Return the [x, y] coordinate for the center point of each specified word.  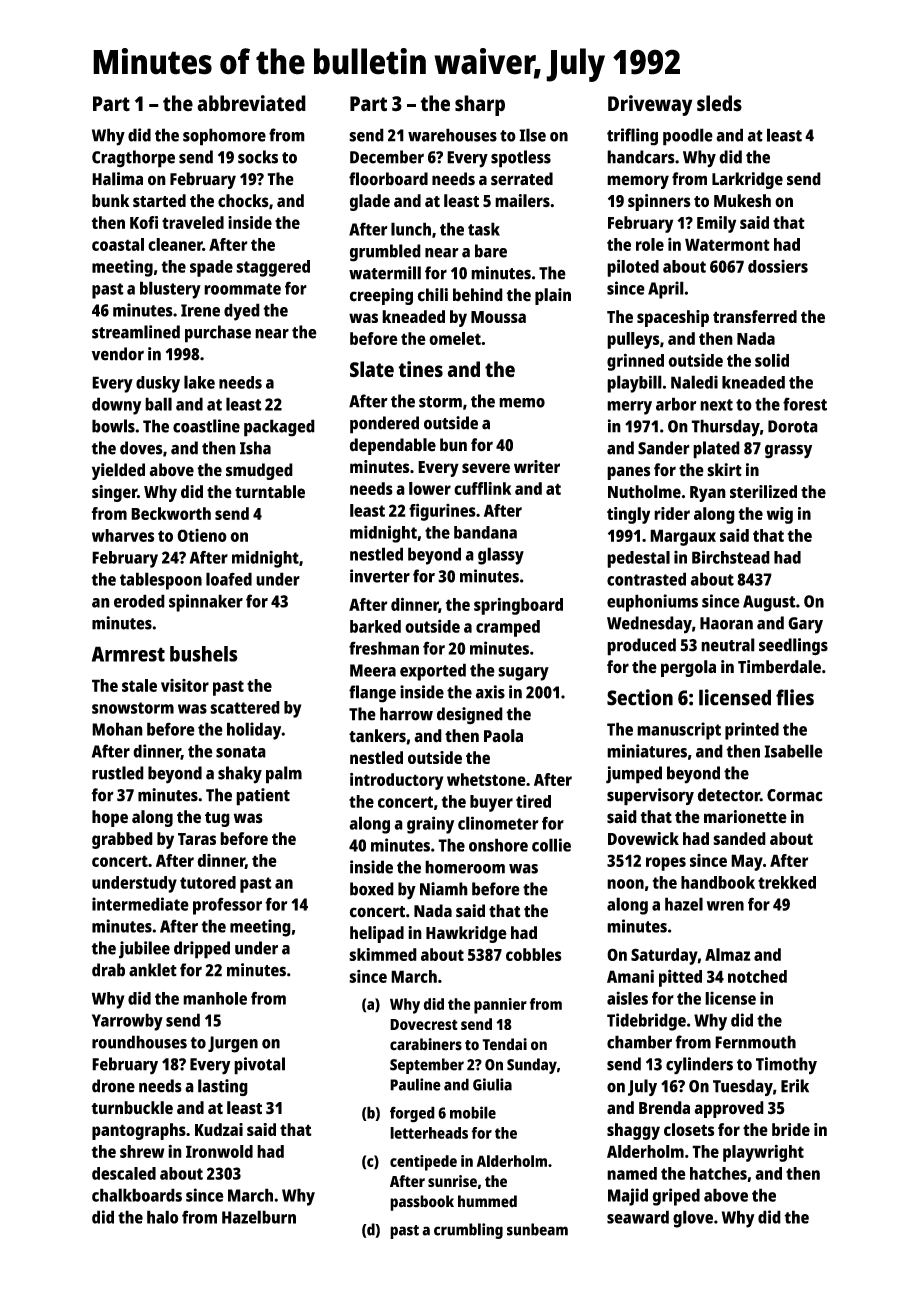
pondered [384, 425]
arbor [676, 404]
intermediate [140, 904]
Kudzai [219, 1129]
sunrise [452, 1181]
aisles [627, 998]
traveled [193, 222]
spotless [521, 159]
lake [199, 382]
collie [551, 845]
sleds [719, 103]
